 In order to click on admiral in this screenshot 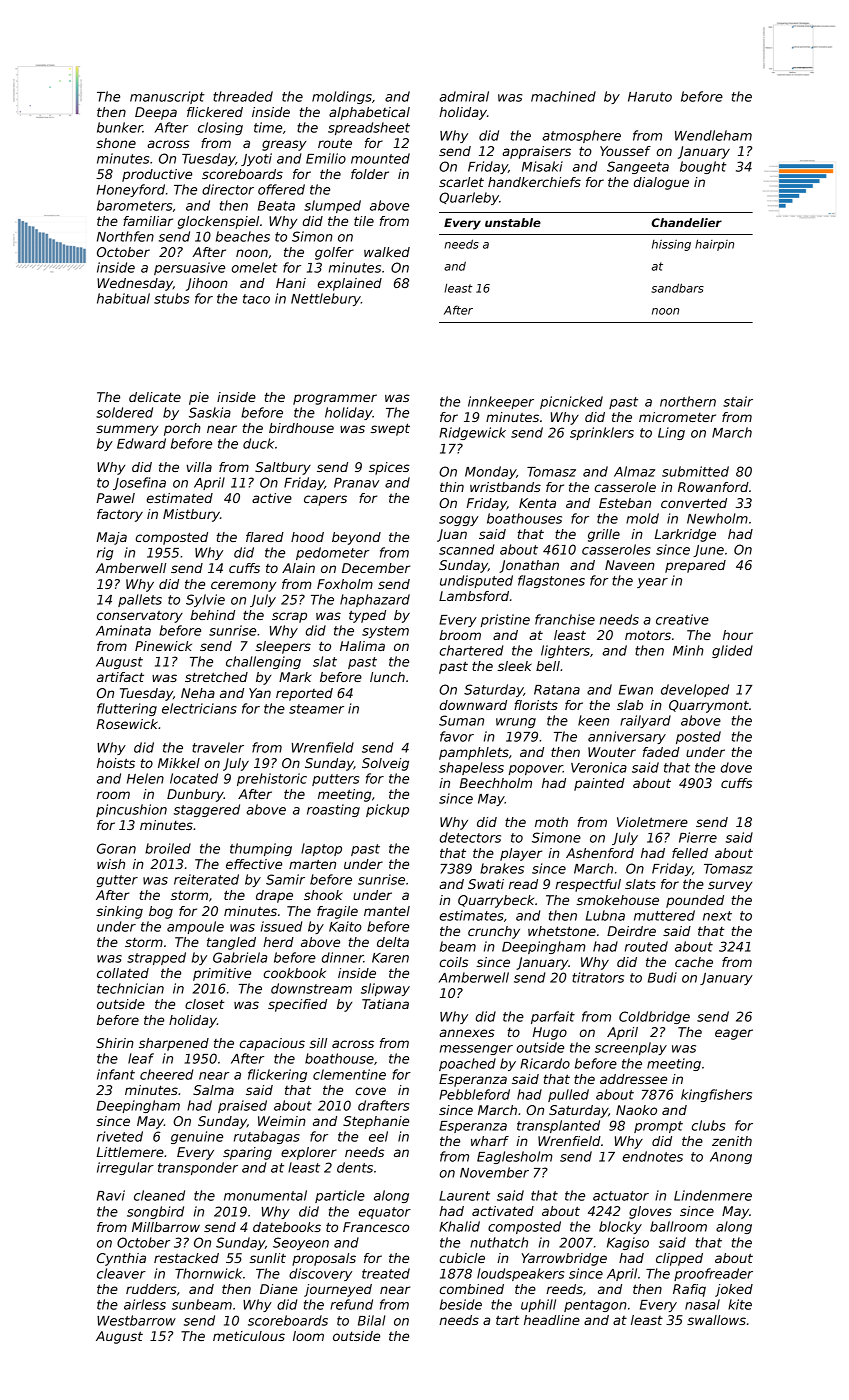, I will do `click(464, 96)`.
